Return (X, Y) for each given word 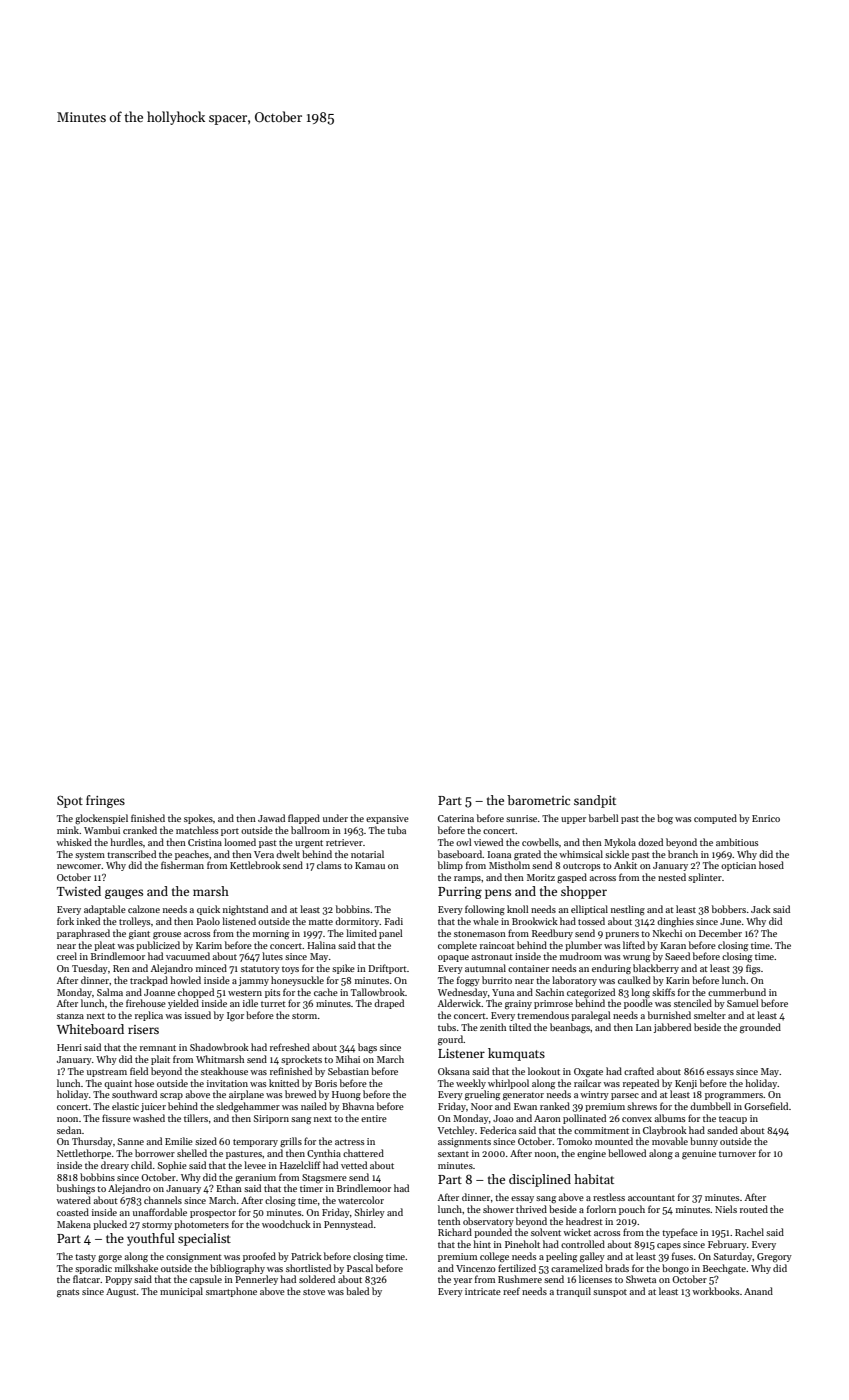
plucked (110, 1225)
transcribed (131, 854)
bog (665, 819)
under (335, 818)
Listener (461, 1053)
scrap (171, 1096)
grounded (760, 1028)
